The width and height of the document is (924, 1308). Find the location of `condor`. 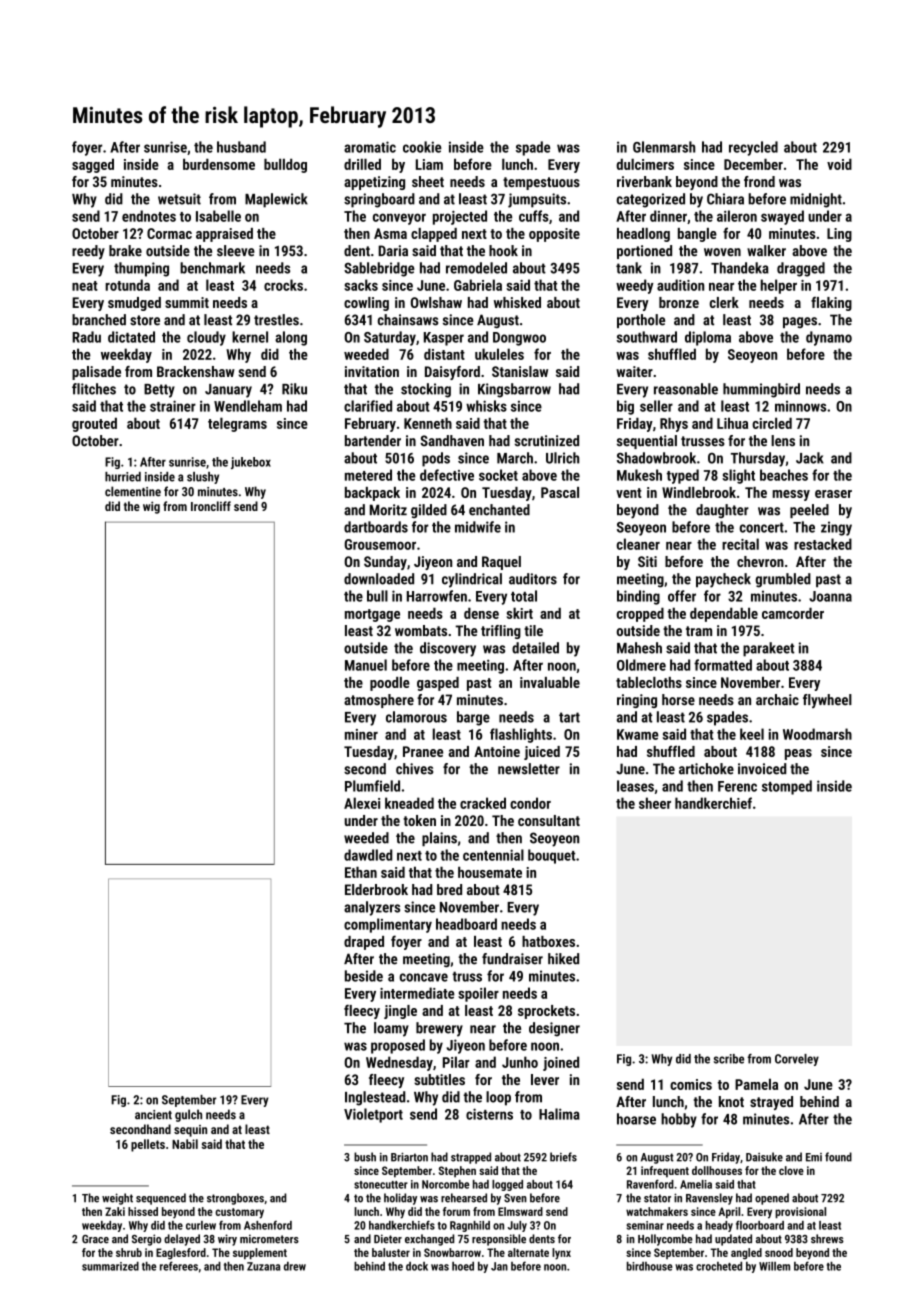

condor is located at coordinates (530, 803).
